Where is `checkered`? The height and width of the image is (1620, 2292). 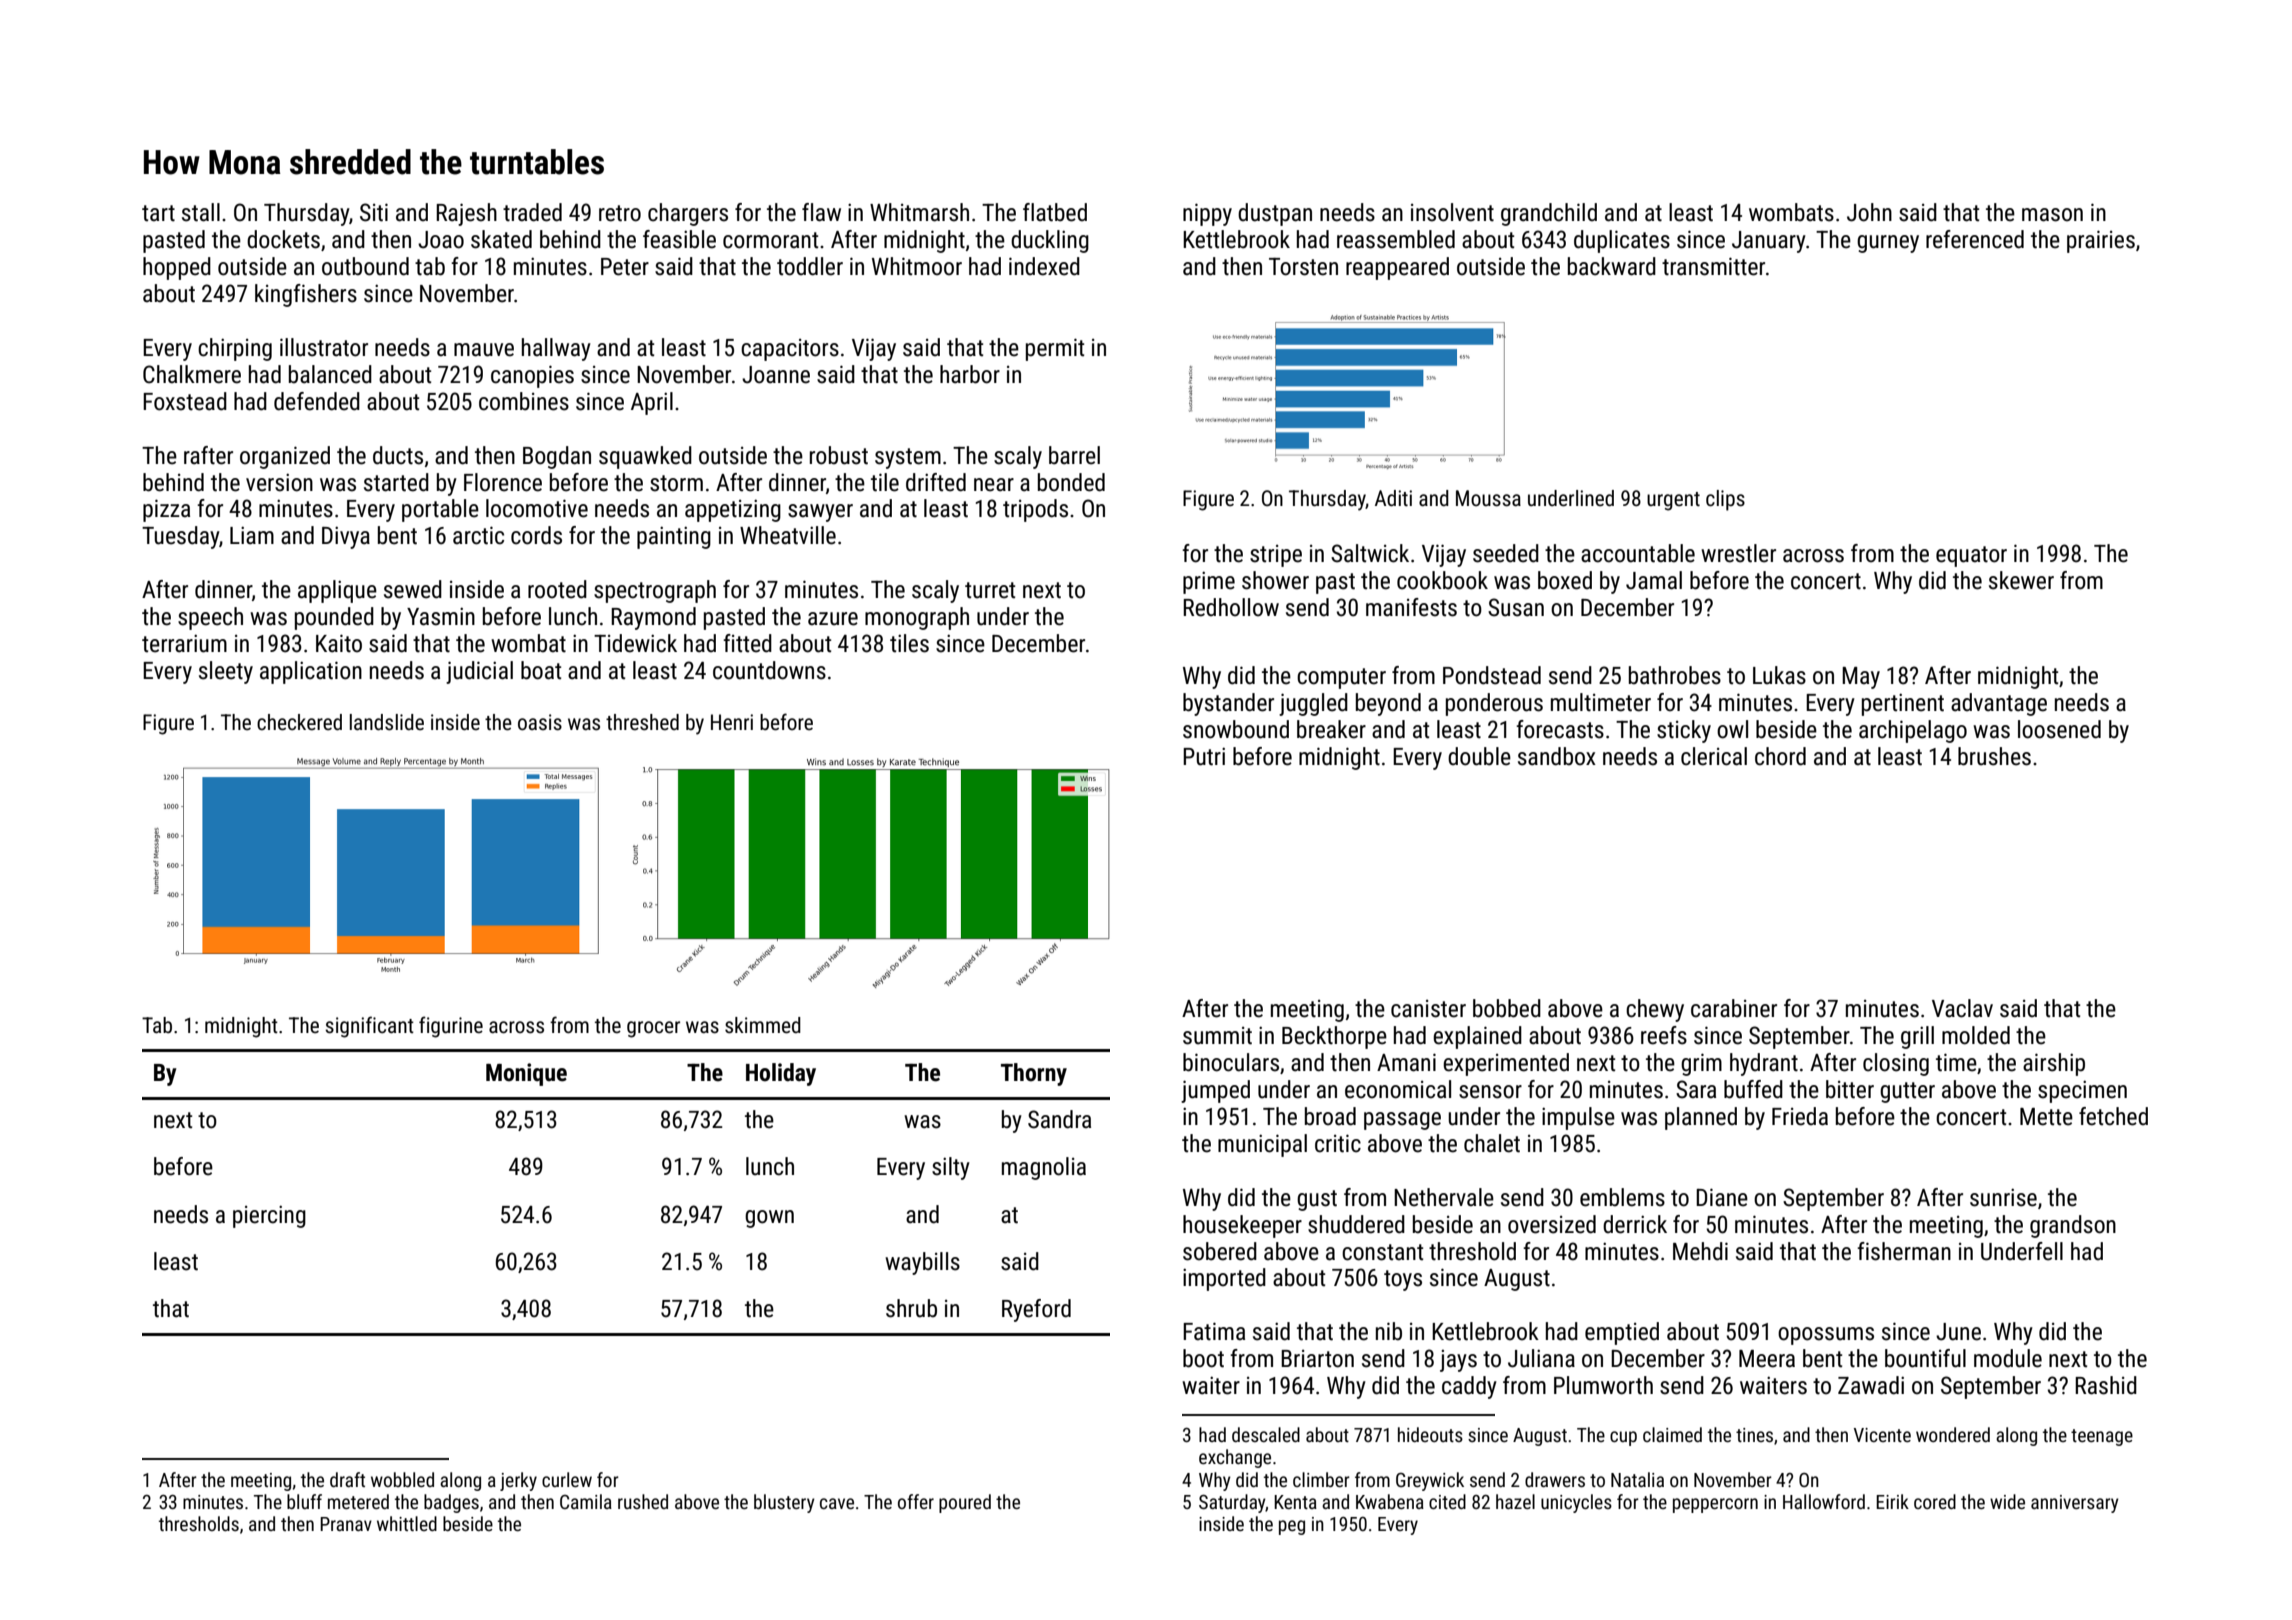 checkered is located at coordinates (299, 722).
